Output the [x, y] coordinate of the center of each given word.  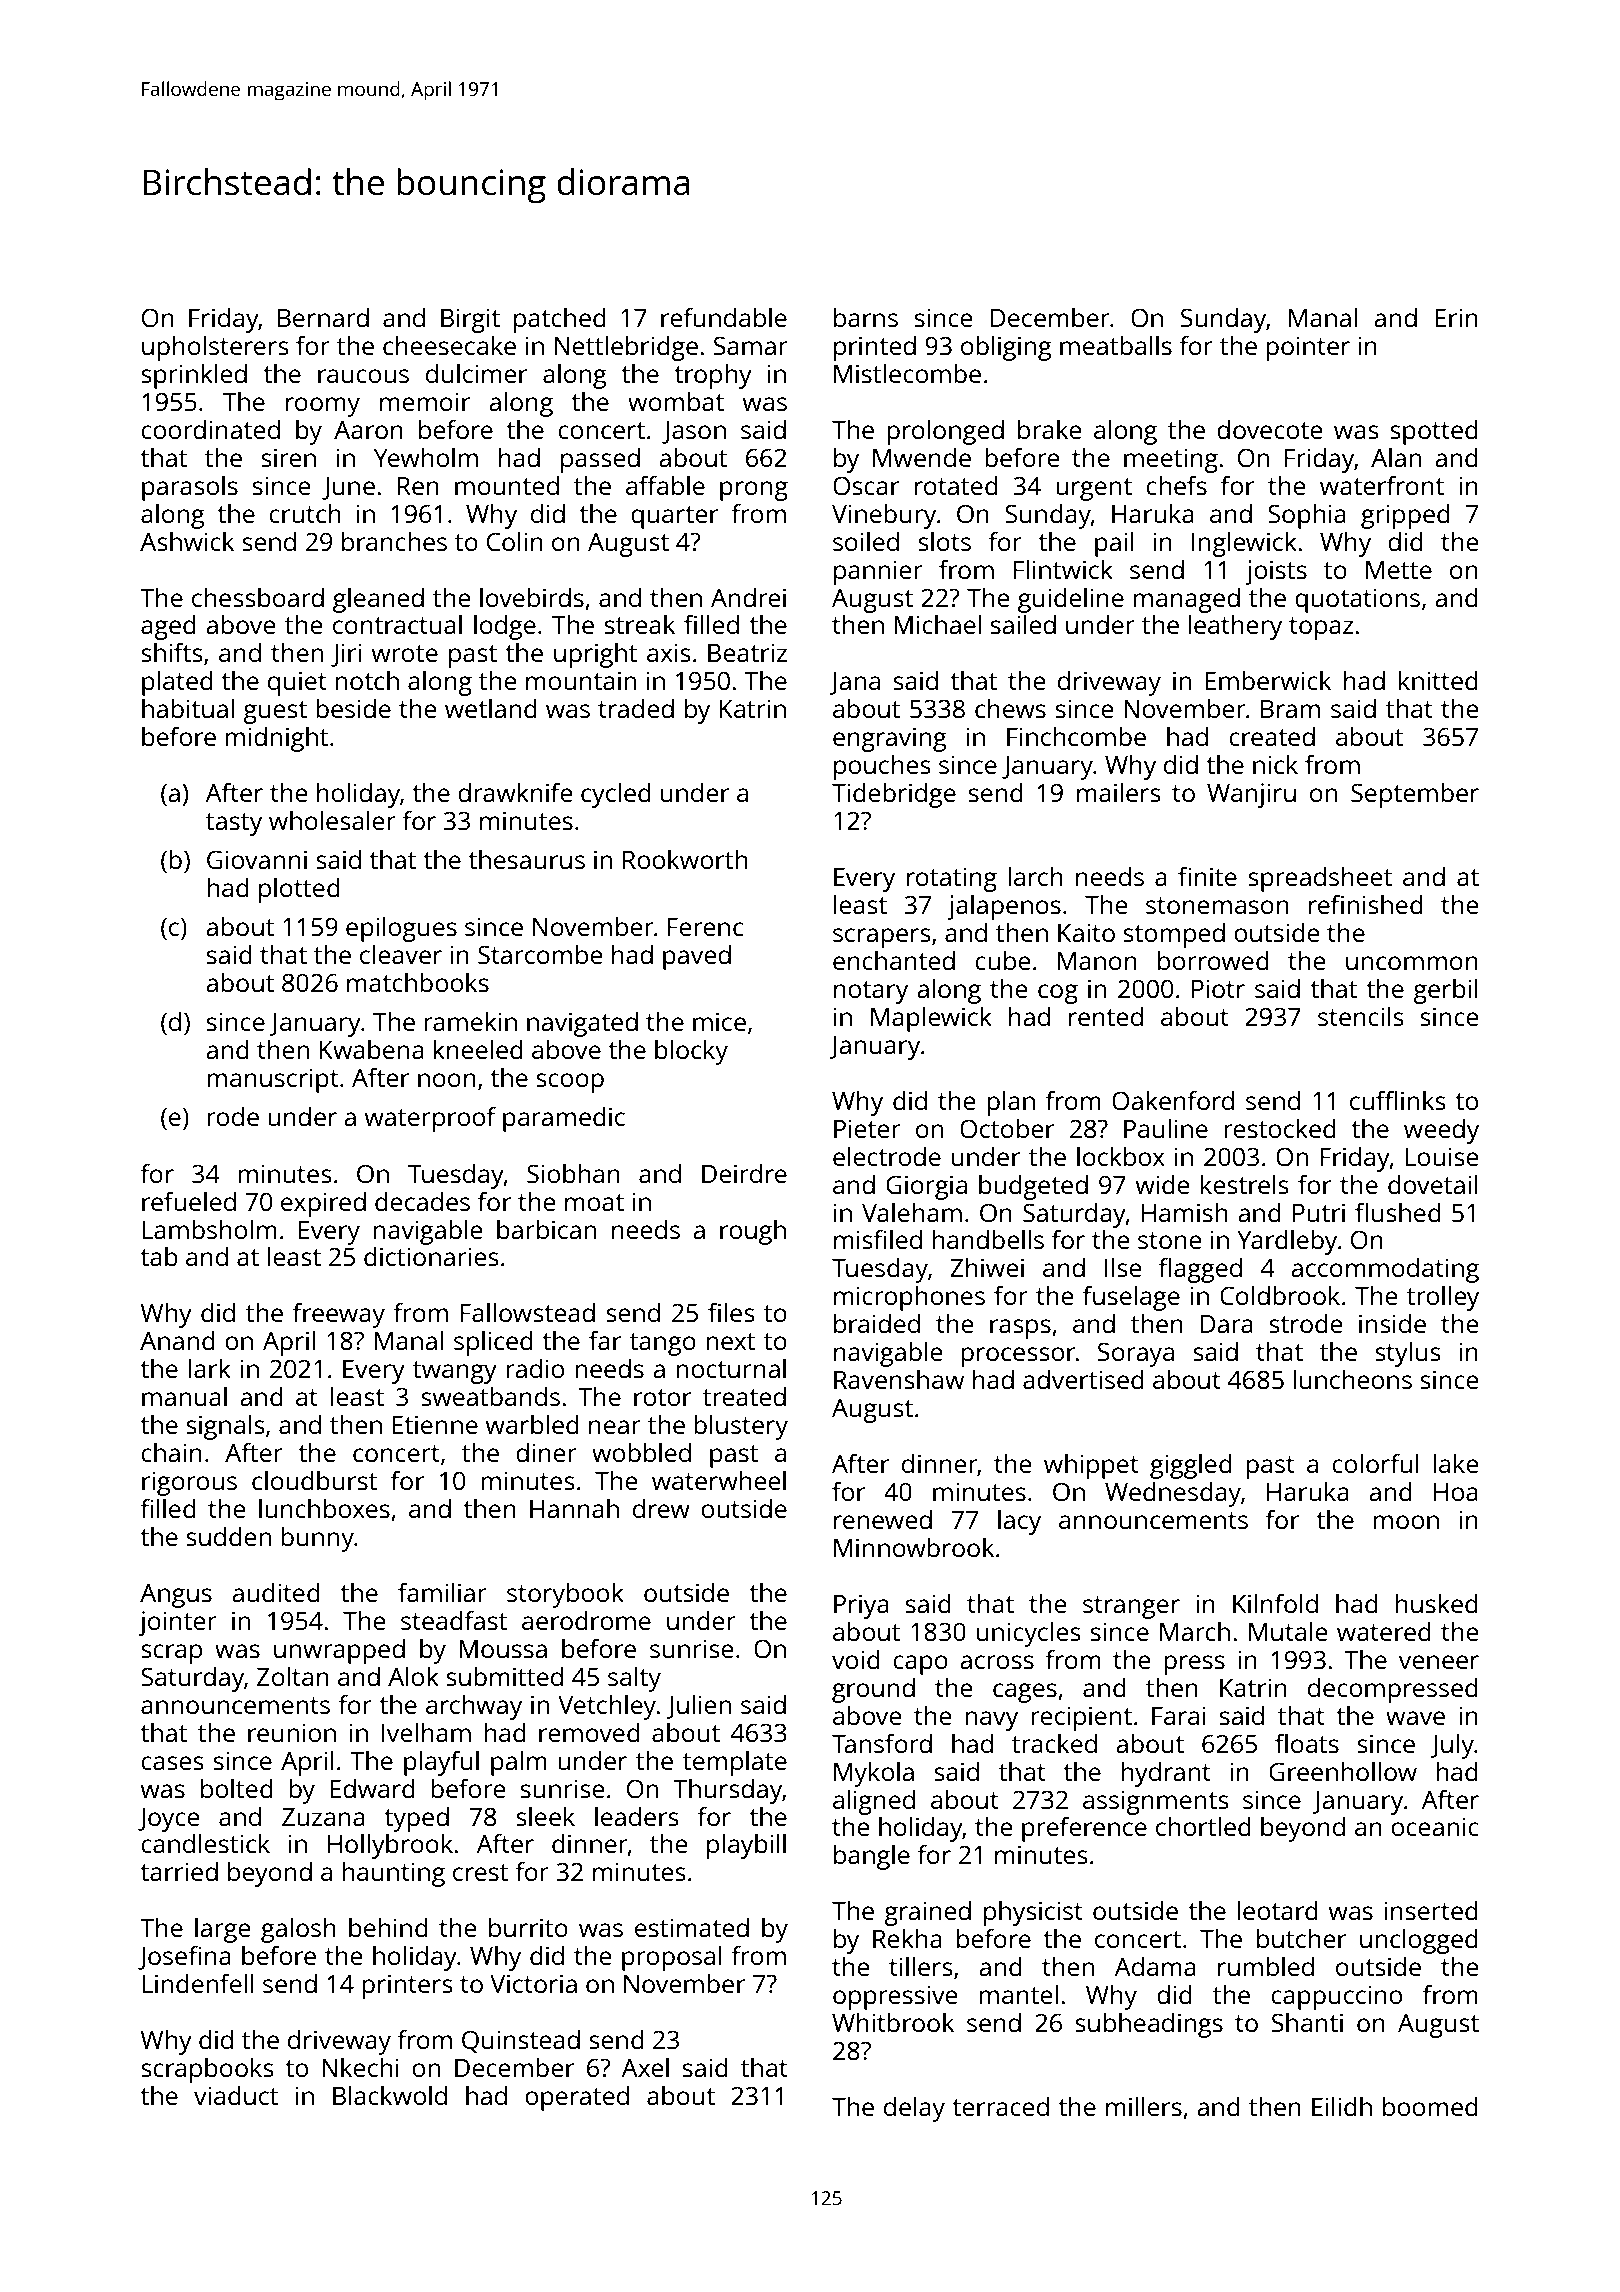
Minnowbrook [914, 1547]
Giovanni [257, 859]
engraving [890, 739]
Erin [1456, 317]
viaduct [236, 2095]
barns [866, 317]
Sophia [1307, 516]
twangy [455, 1372]
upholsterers [215, 348]
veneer [1439, 1662]
